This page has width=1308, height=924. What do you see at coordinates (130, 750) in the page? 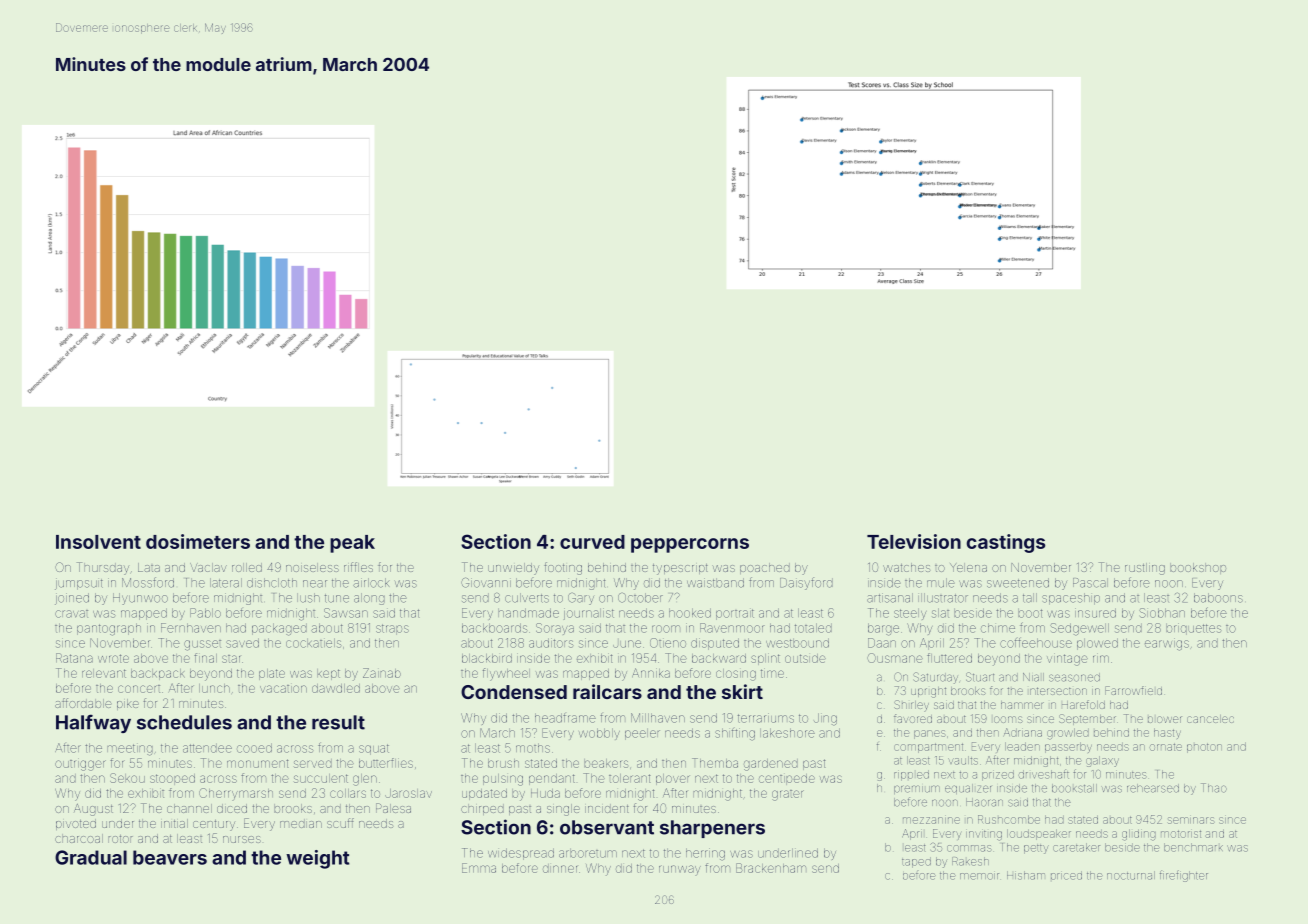
I see `meeting` at bounding box center [130, 750].
